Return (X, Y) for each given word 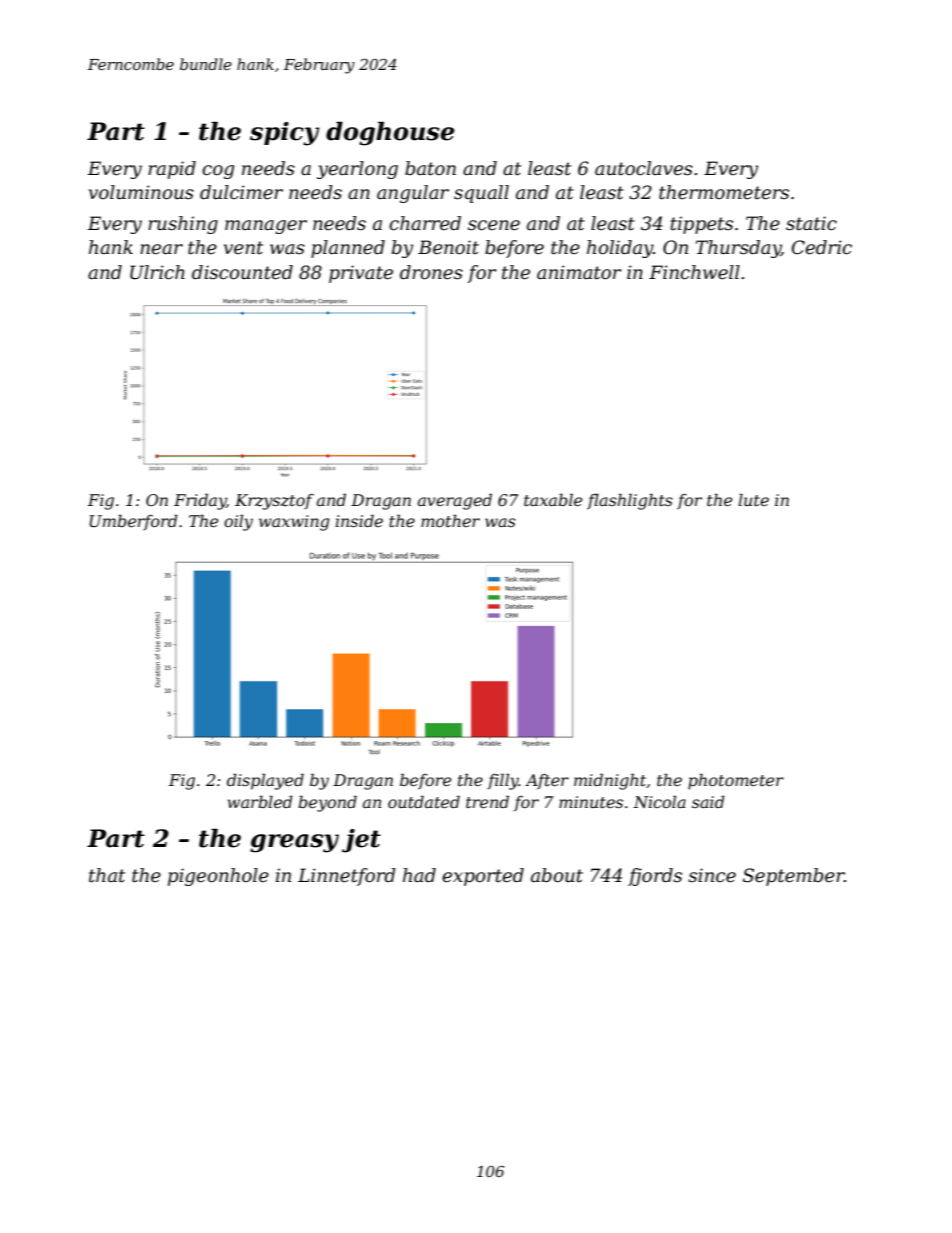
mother (450, 520)
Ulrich (157, 272)
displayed (265, 781)
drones (431, 272)
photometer (736, 781)
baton (430, 168)
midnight (610, 781)
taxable (553, 499)
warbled (260, 801)
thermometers (724, 192)
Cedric (822, 247)
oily (238, 522)
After (547, 782)
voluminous (141, 192)
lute (753, 499)
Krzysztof (274, 502)
